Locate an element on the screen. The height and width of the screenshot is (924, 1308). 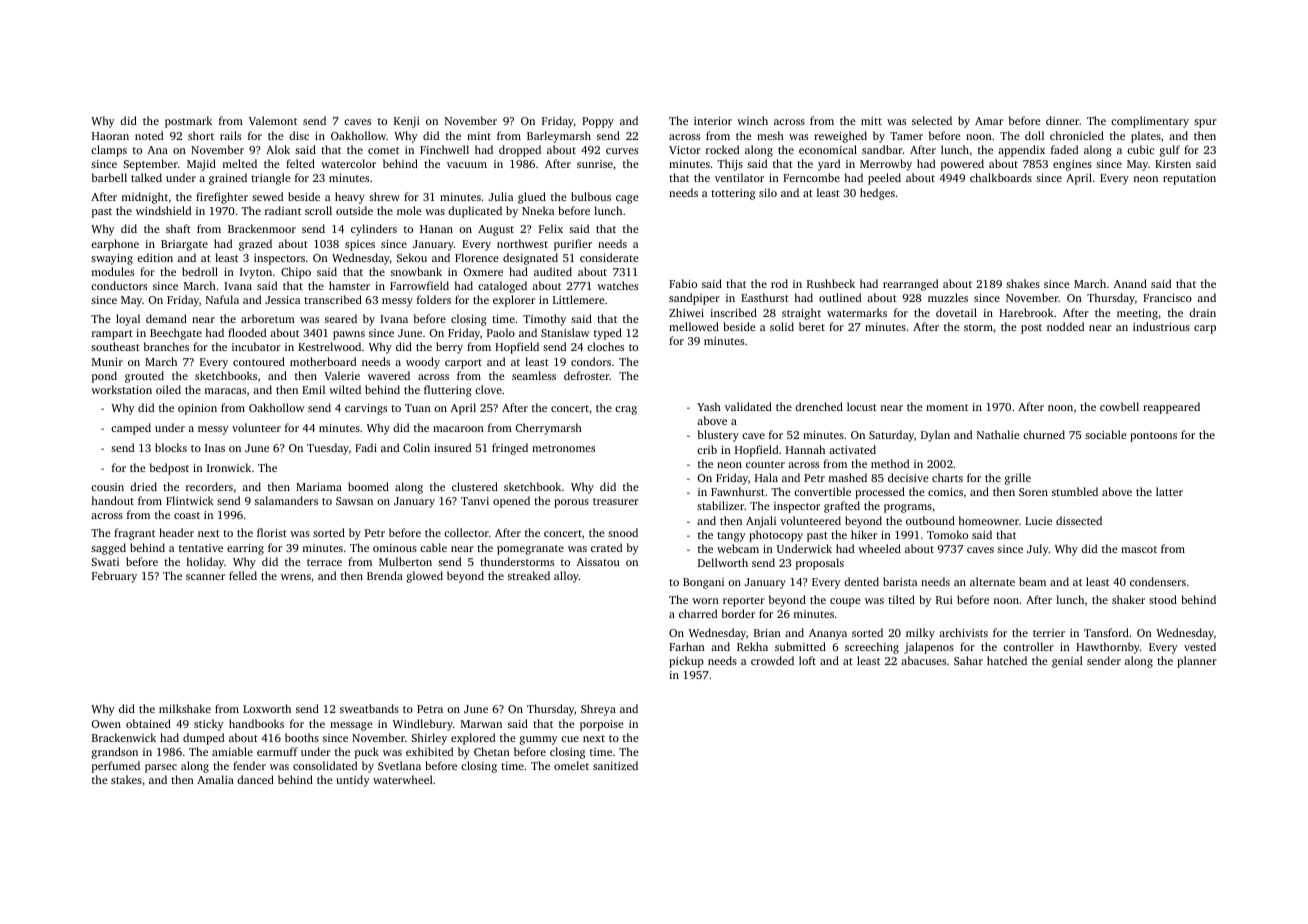
Valemont is located at coordinates (273, 120).
